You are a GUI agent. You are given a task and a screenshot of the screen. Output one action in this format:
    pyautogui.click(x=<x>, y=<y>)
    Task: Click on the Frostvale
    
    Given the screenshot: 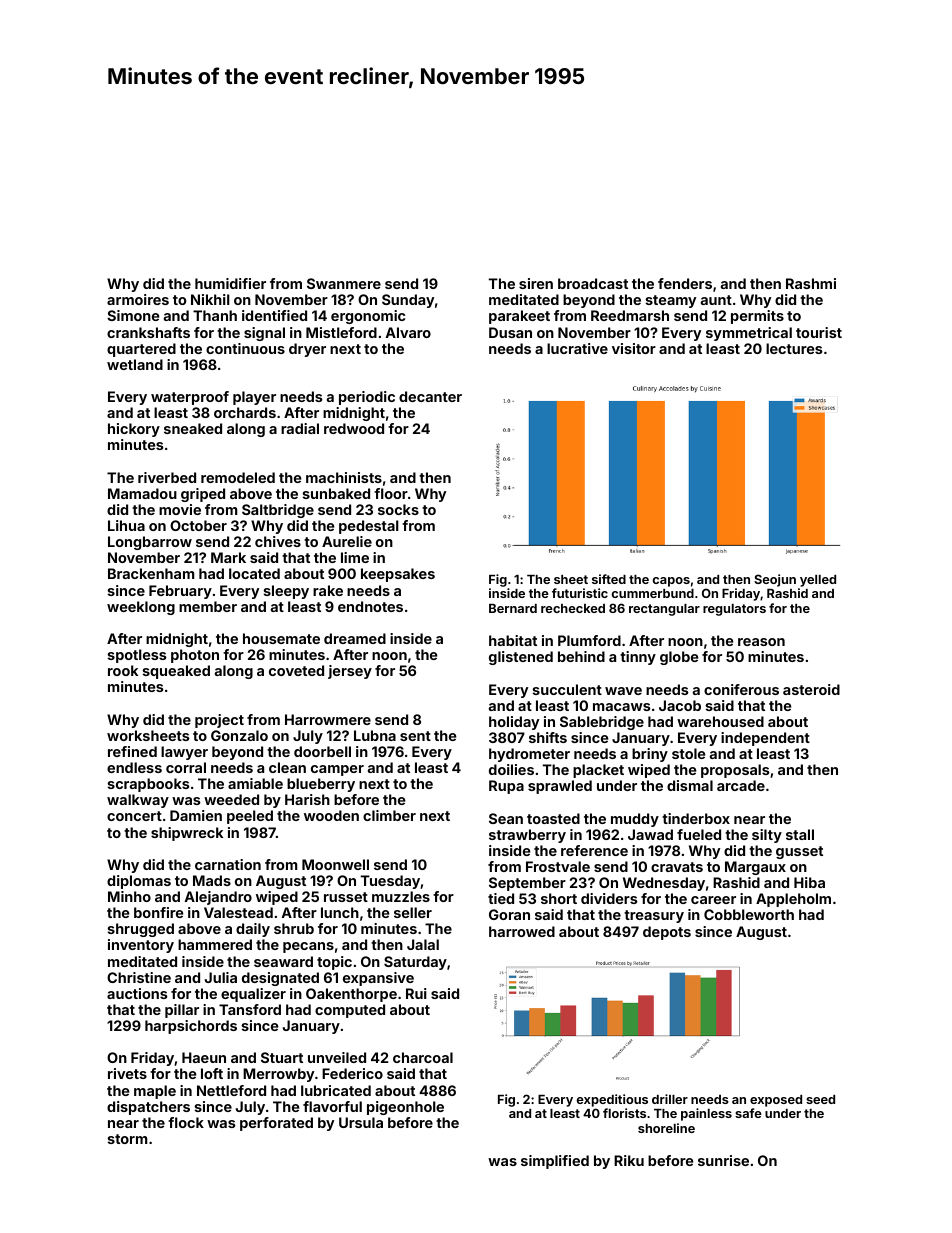 What is the action you would take?
    pyautogui.click(x=558, y=866)
